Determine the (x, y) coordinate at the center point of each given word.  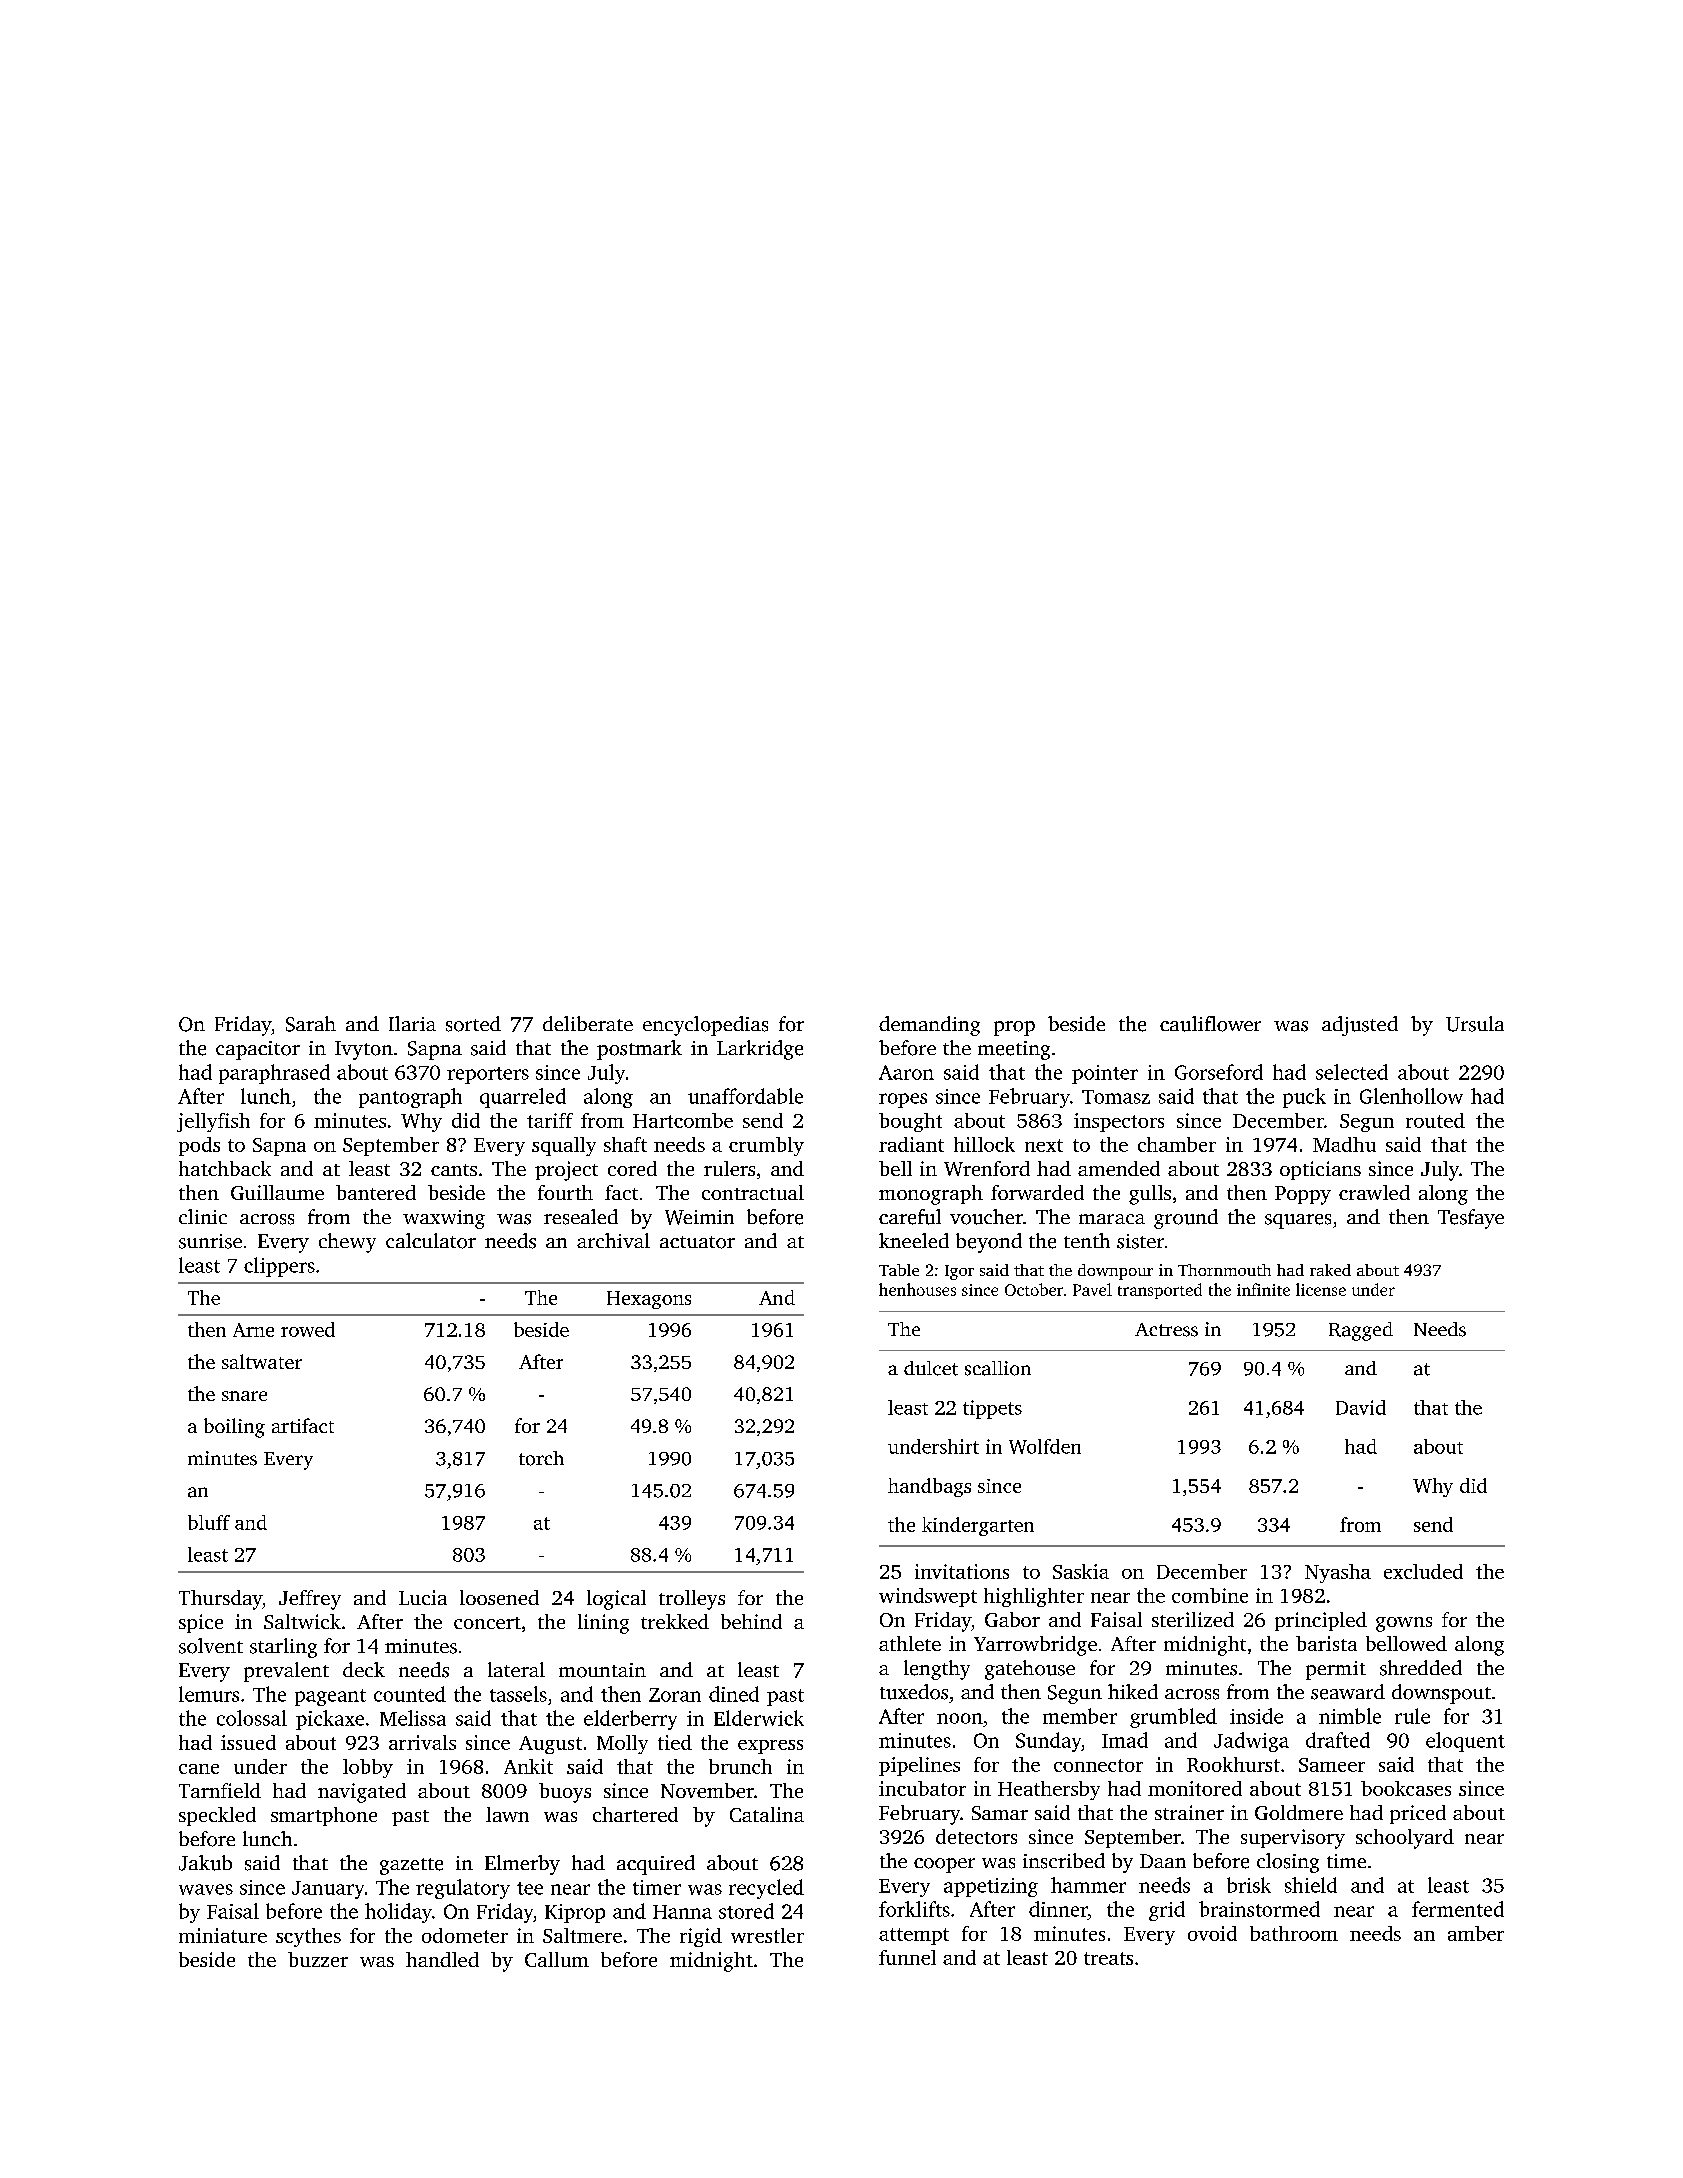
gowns (1404, 1624)
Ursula (1475, 1024)
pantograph (410, 1098)
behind (751, 1621)
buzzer (318, 1959)
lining (603, 1624)
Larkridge (760, 1050)
